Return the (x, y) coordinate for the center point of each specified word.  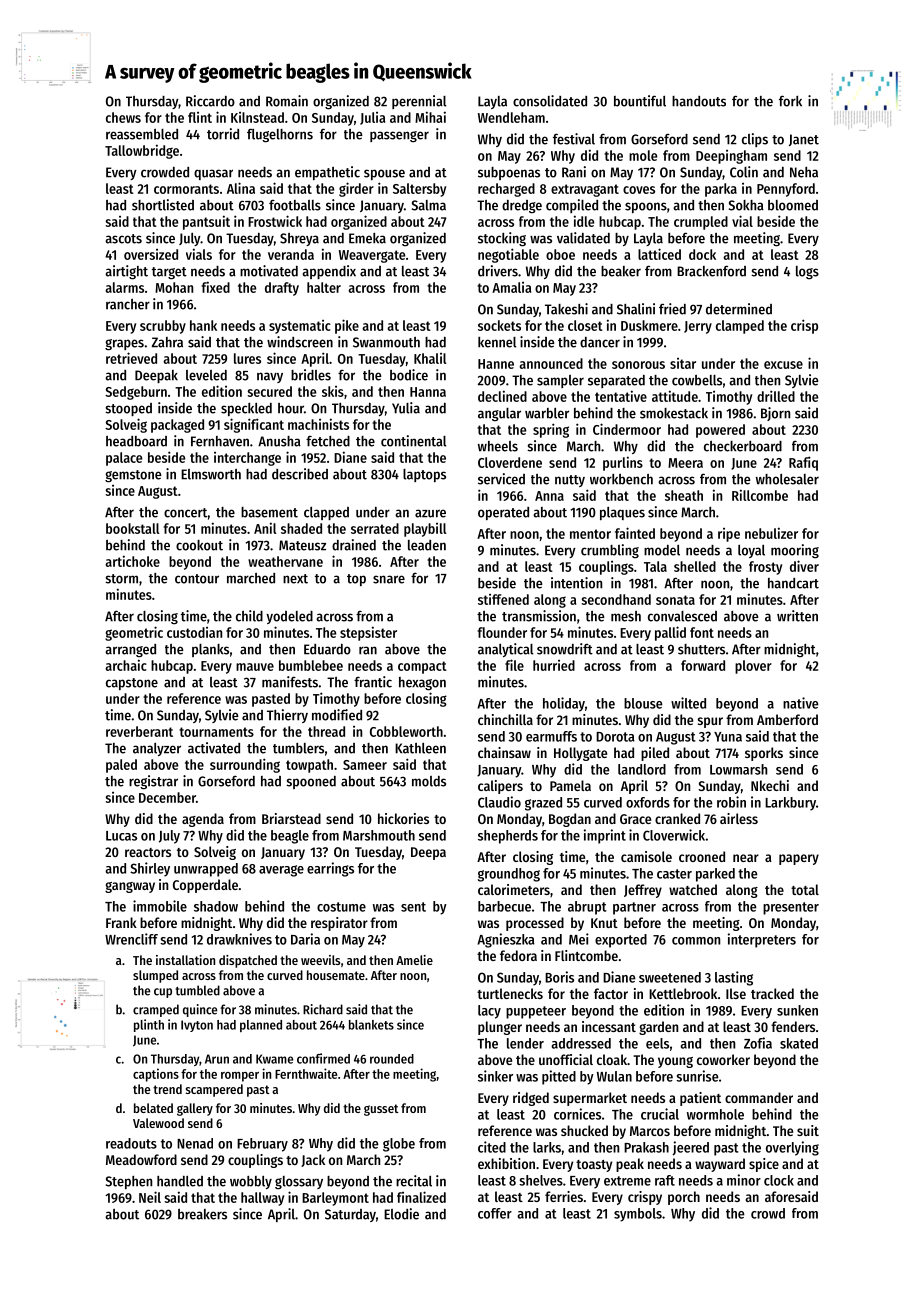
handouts (699, 101)
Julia (372, 118)
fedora (518, 955)
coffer (495, 1213)
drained (354, 545)
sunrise (697, 1076)
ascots (123, 239)
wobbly (251, 1182)
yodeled (289, 617)
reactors (148, 852)
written (797, 616)
